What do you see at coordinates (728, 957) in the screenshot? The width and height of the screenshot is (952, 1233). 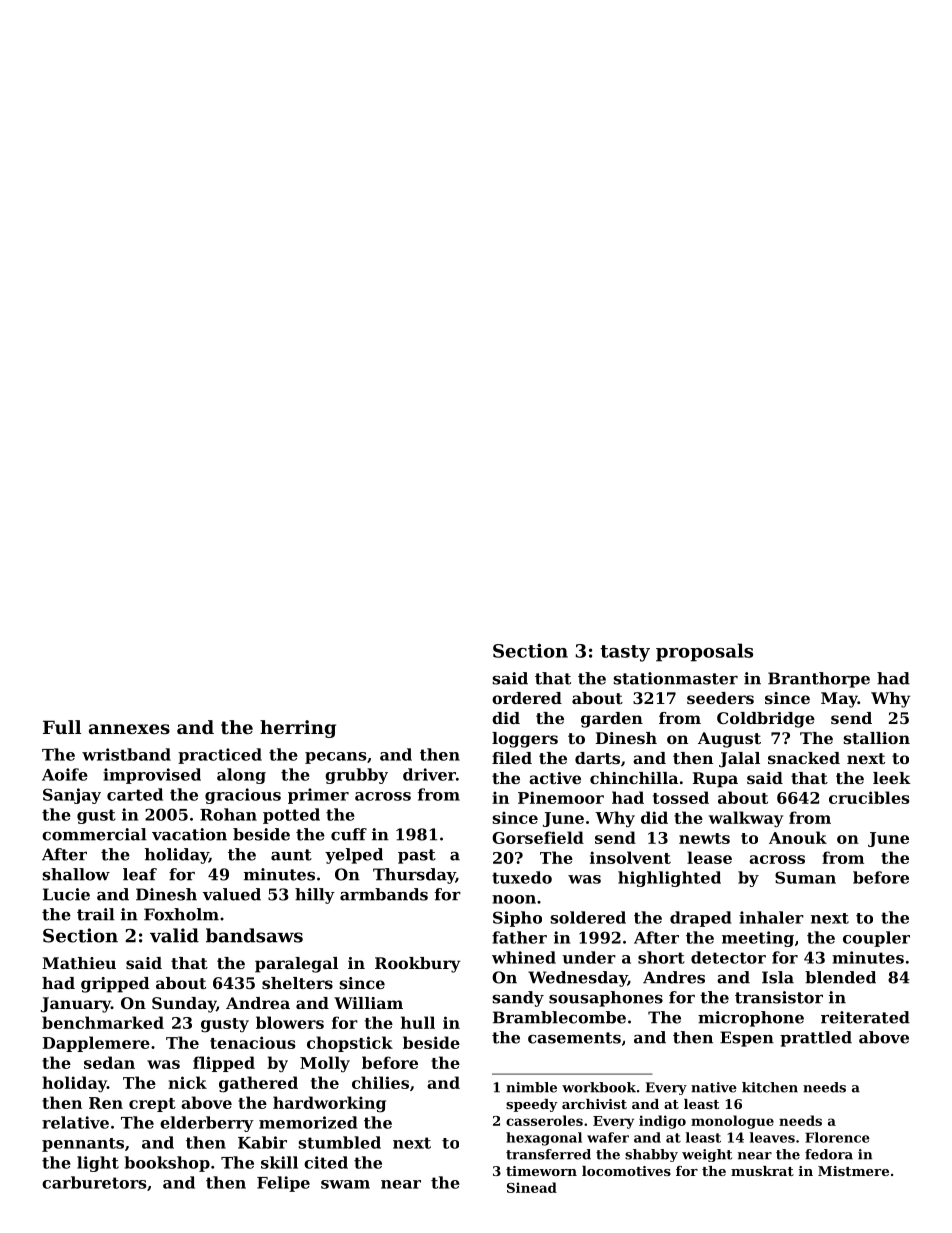 I see `detector` at bounding box center [728, 957].
